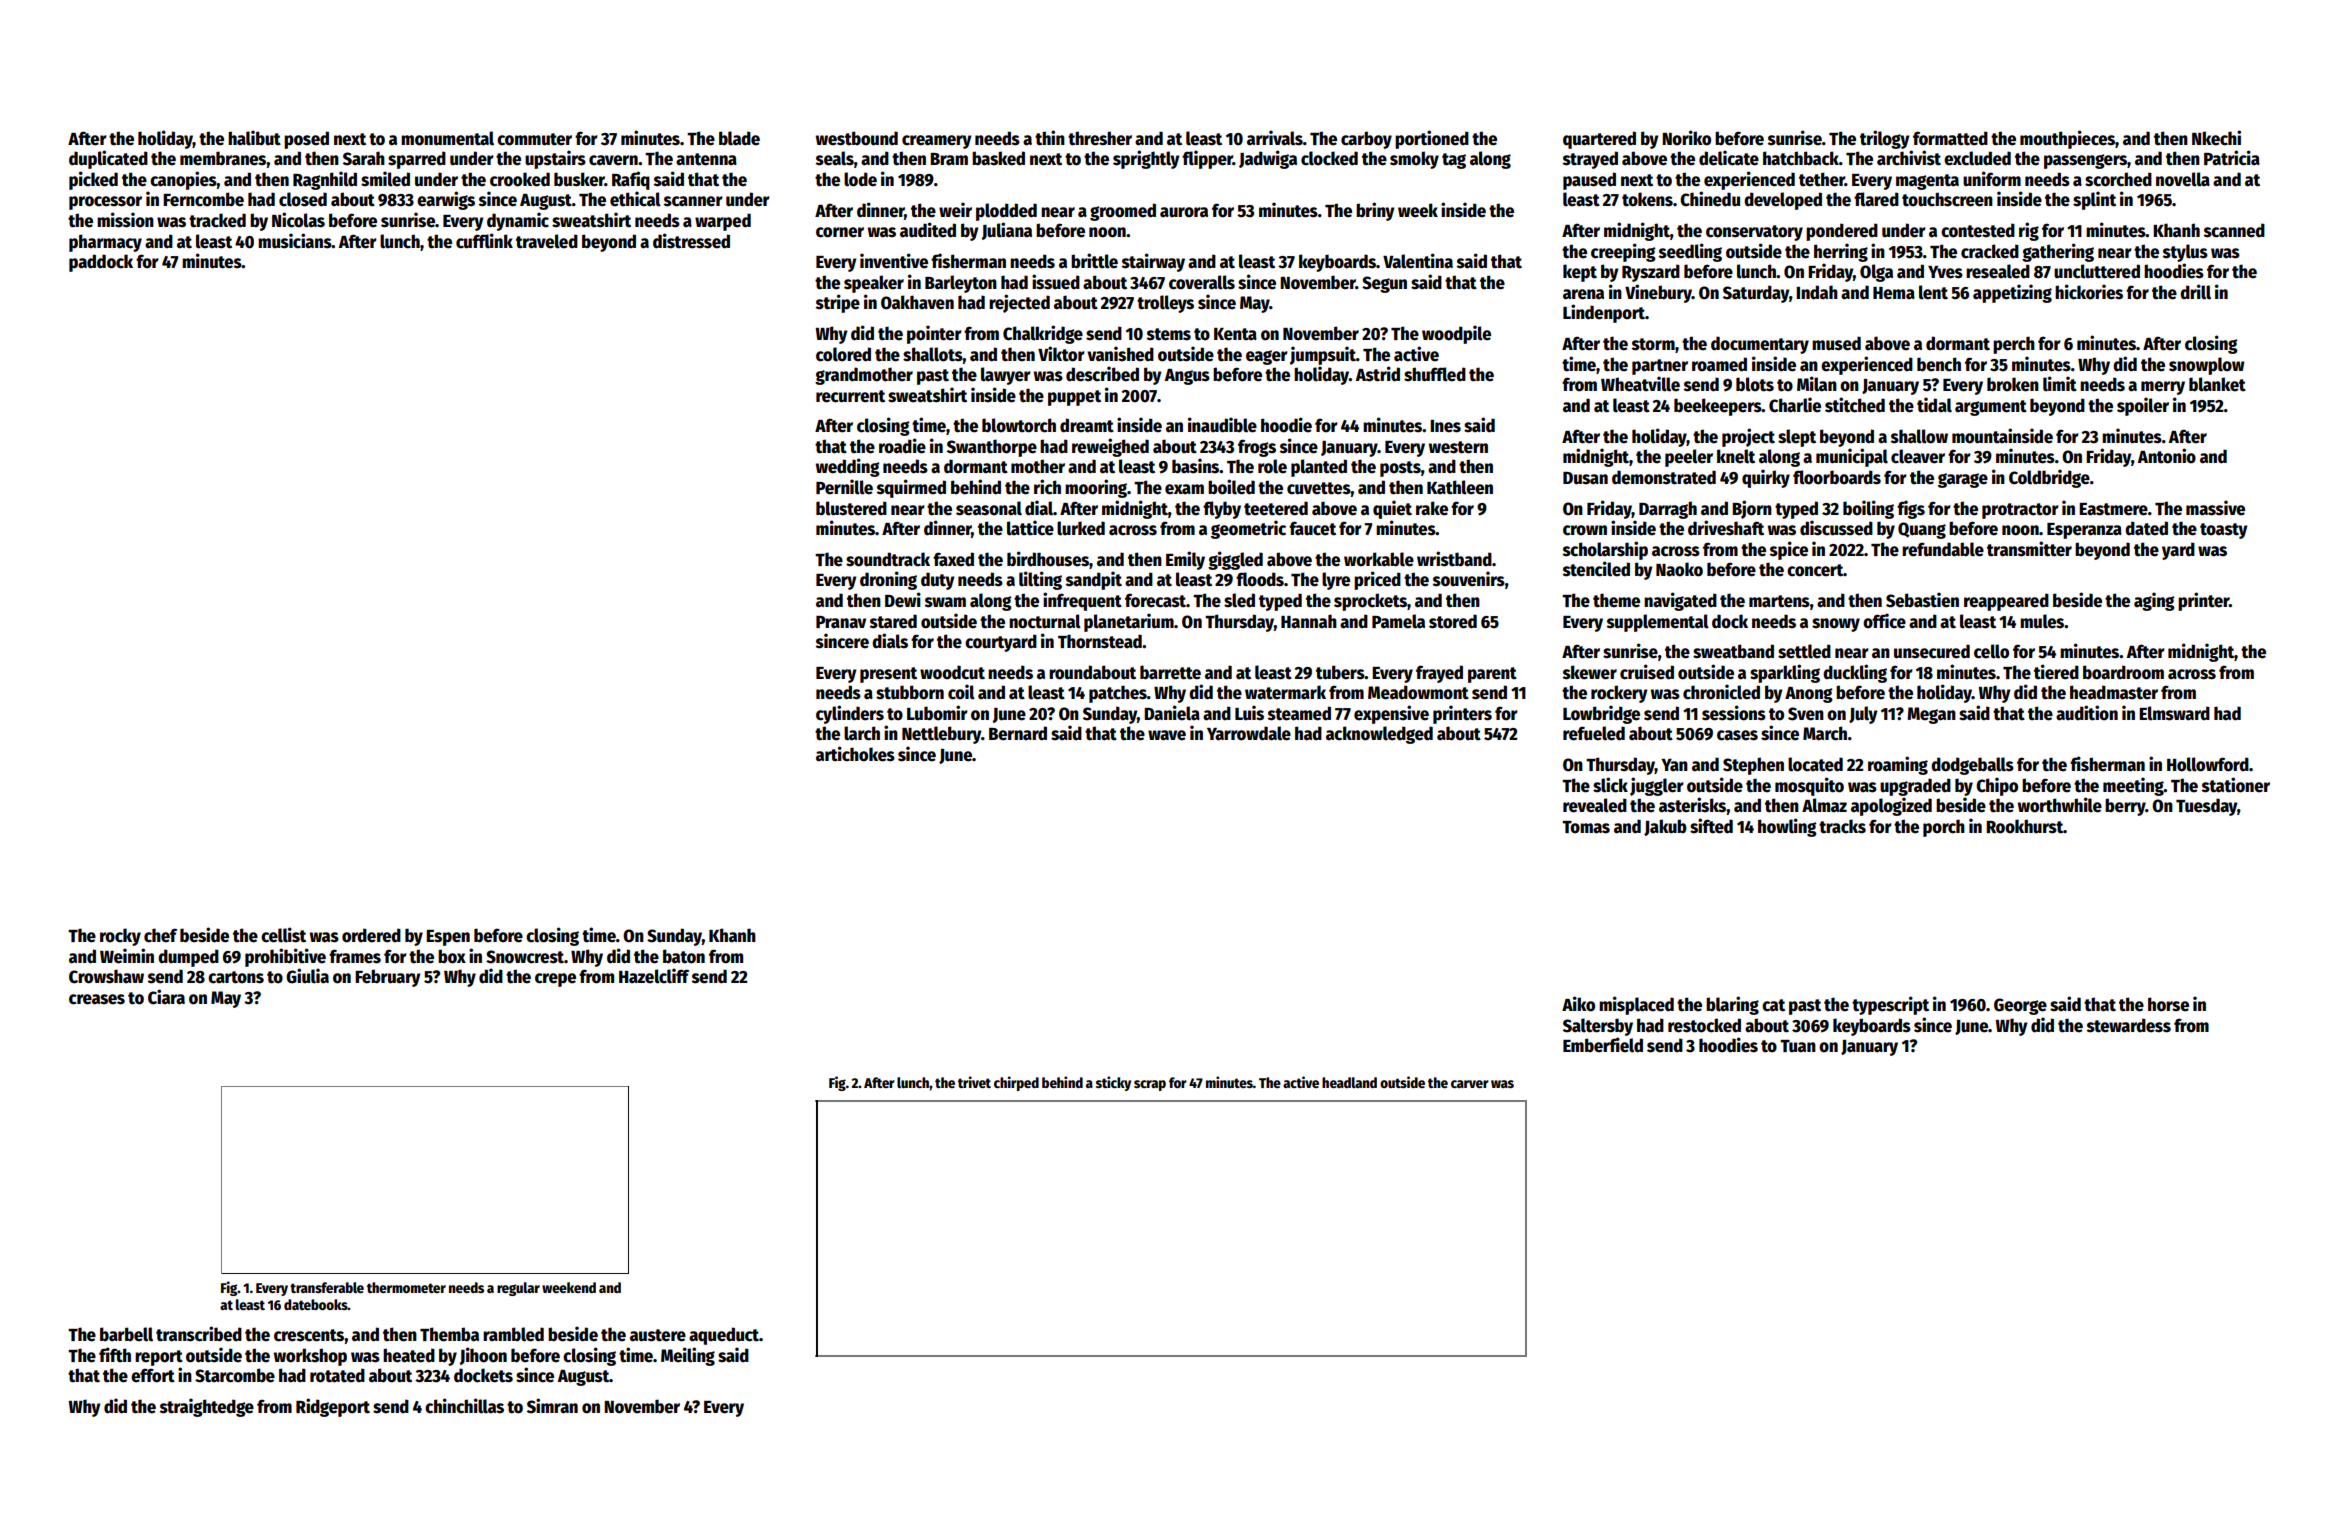 The image size is (2343, 1516). What do you see at coordinates (1435, 374) in the screenshot?
I see `shuffled` at bounding box center [1435, 374].
